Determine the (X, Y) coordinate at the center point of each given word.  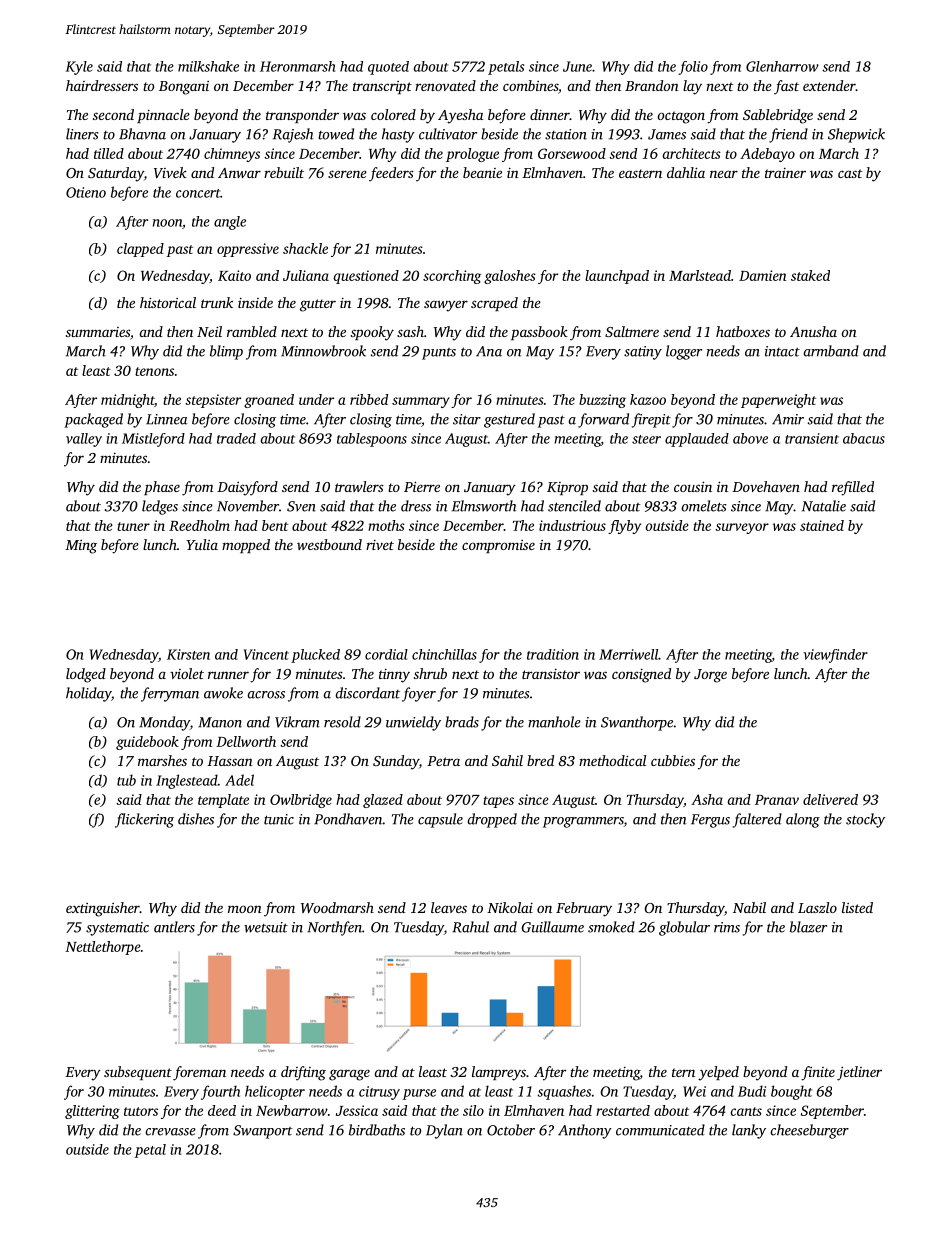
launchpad (617, 277)
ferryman (170, 694)
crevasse (170, 1132)
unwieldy (413, 723)
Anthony (585, 1131)
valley (84, 440)
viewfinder (835, 656)
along (803, 820)
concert (198, 193)
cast (850, 173)
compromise (498, 546)
